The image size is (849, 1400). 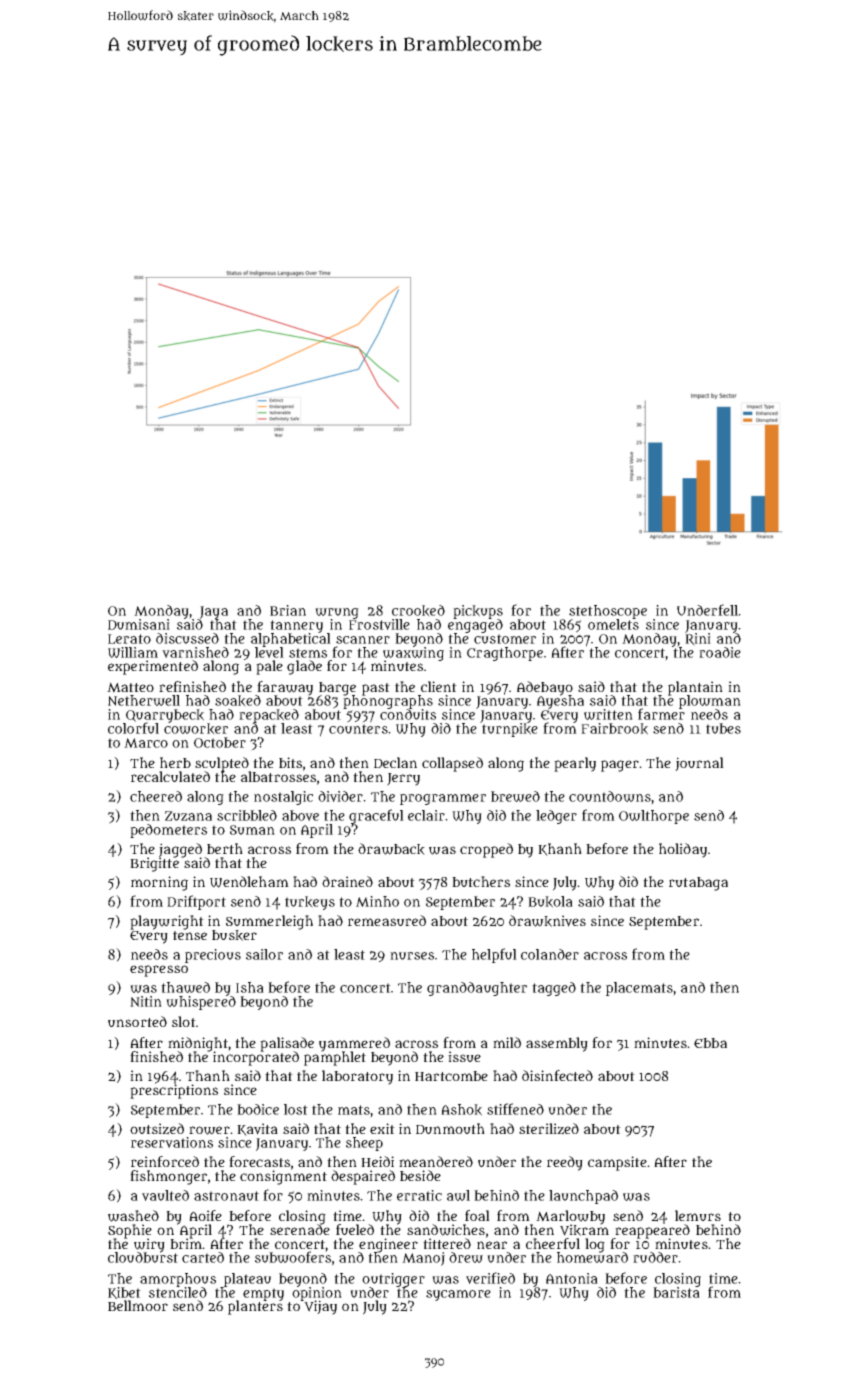 What do you see at coordinates (249, 882) in the screenshot?
I see `Wendleham` at bounding box center [249, 882].
